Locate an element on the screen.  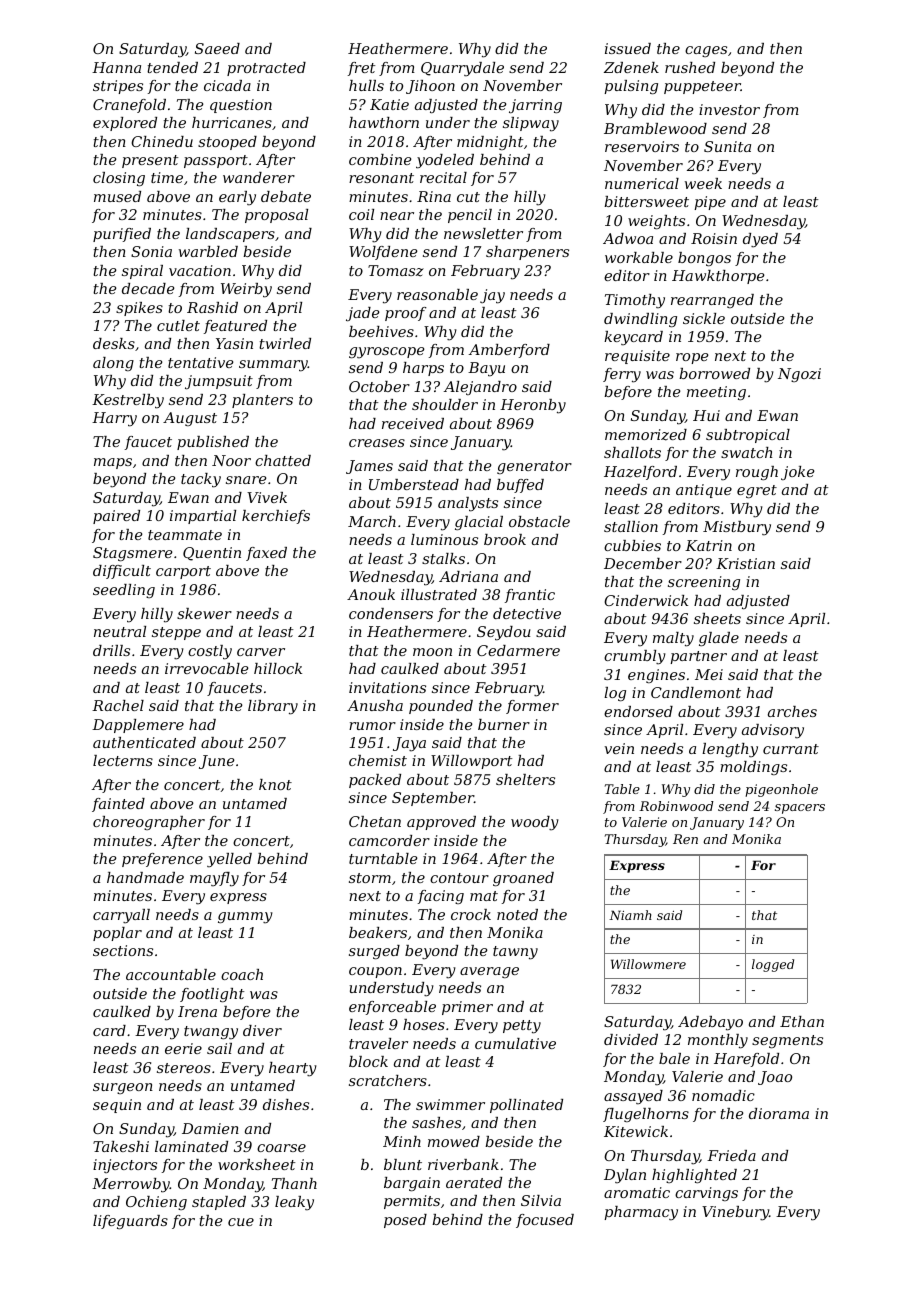
injectors is located at coordinates (125, 1166).
